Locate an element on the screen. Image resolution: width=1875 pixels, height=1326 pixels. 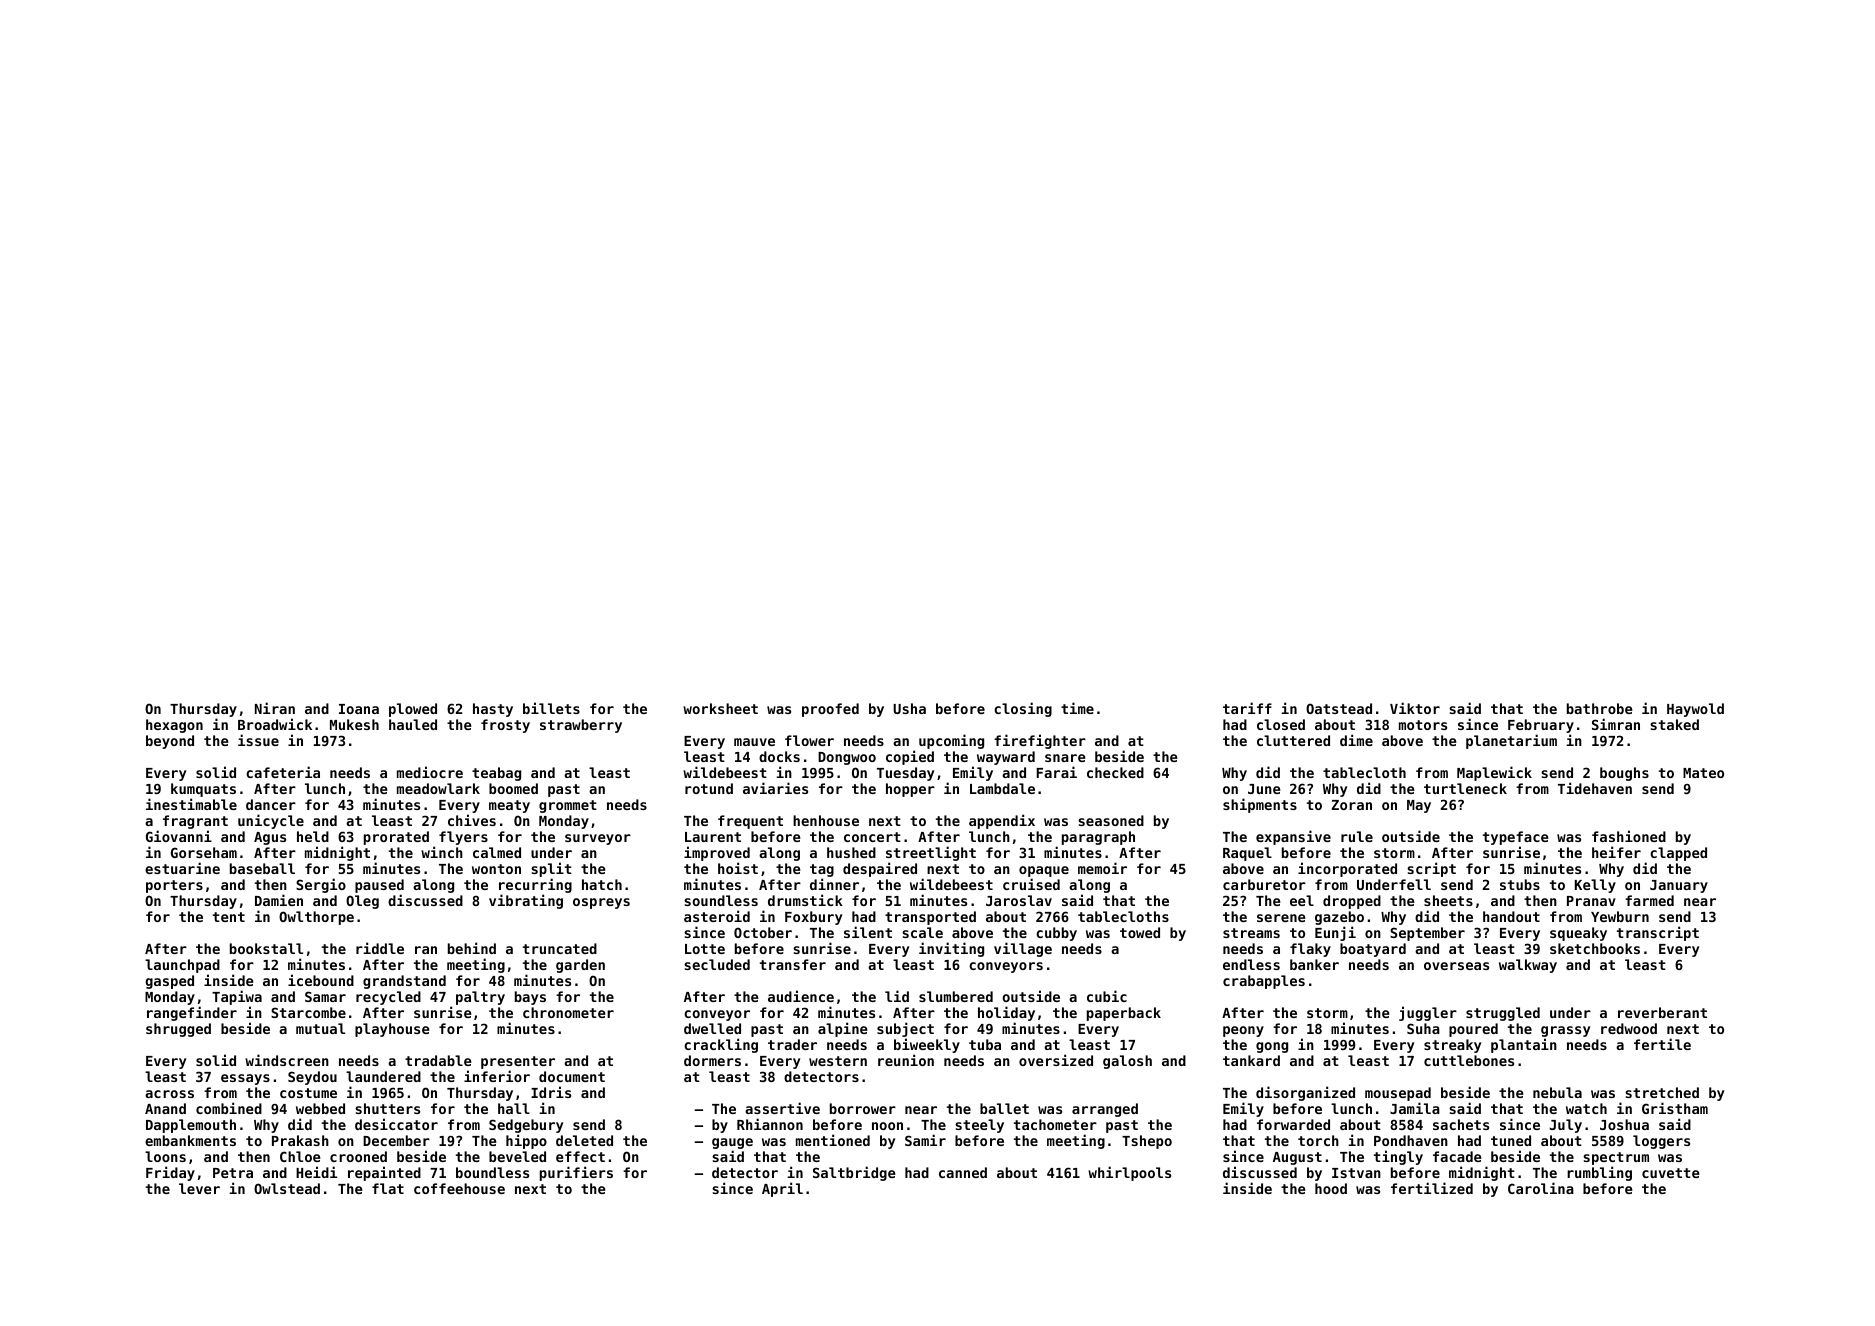
Viktor is located at coordinates (1415, 708).
